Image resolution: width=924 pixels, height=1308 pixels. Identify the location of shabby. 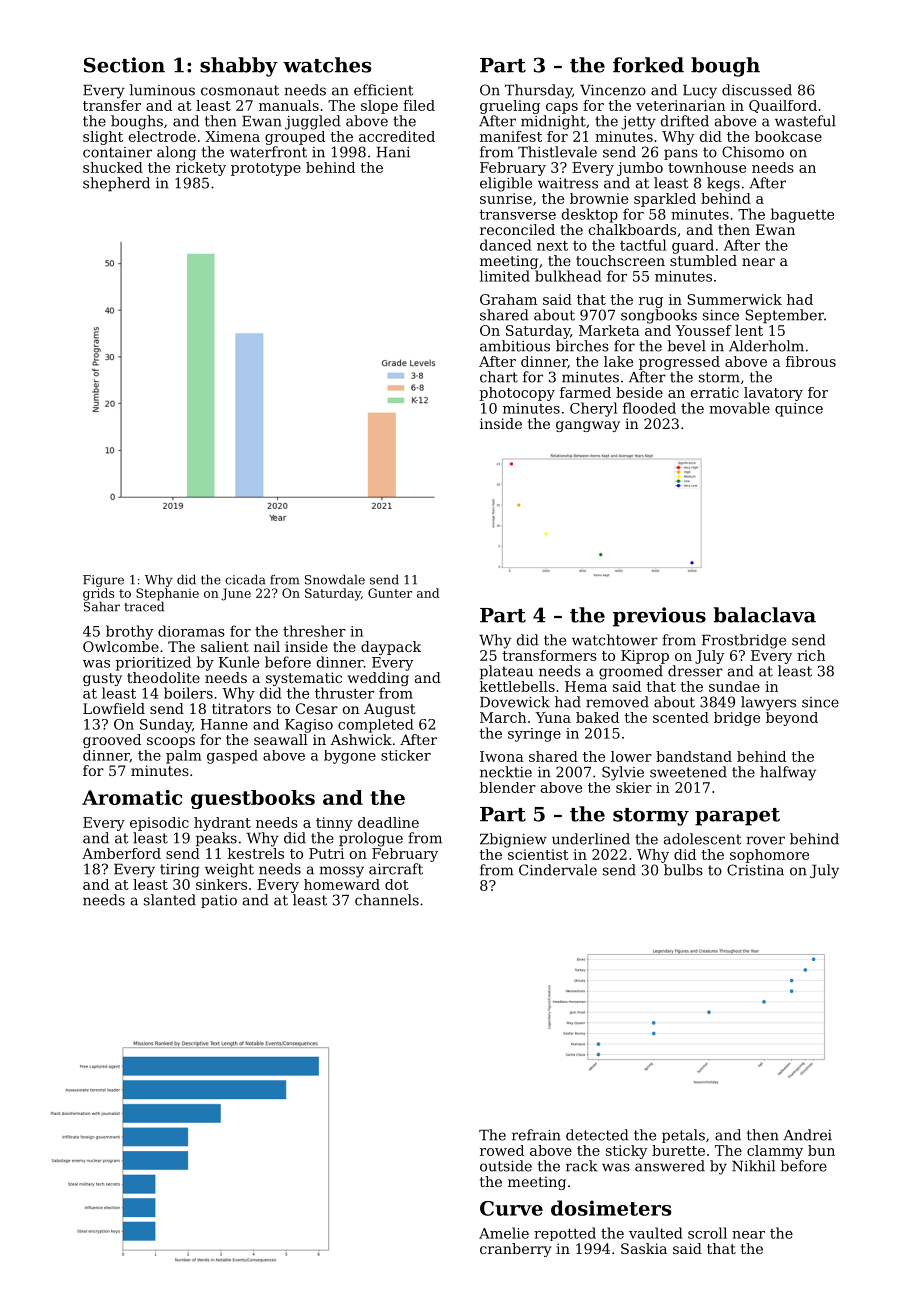
(239, 67).
